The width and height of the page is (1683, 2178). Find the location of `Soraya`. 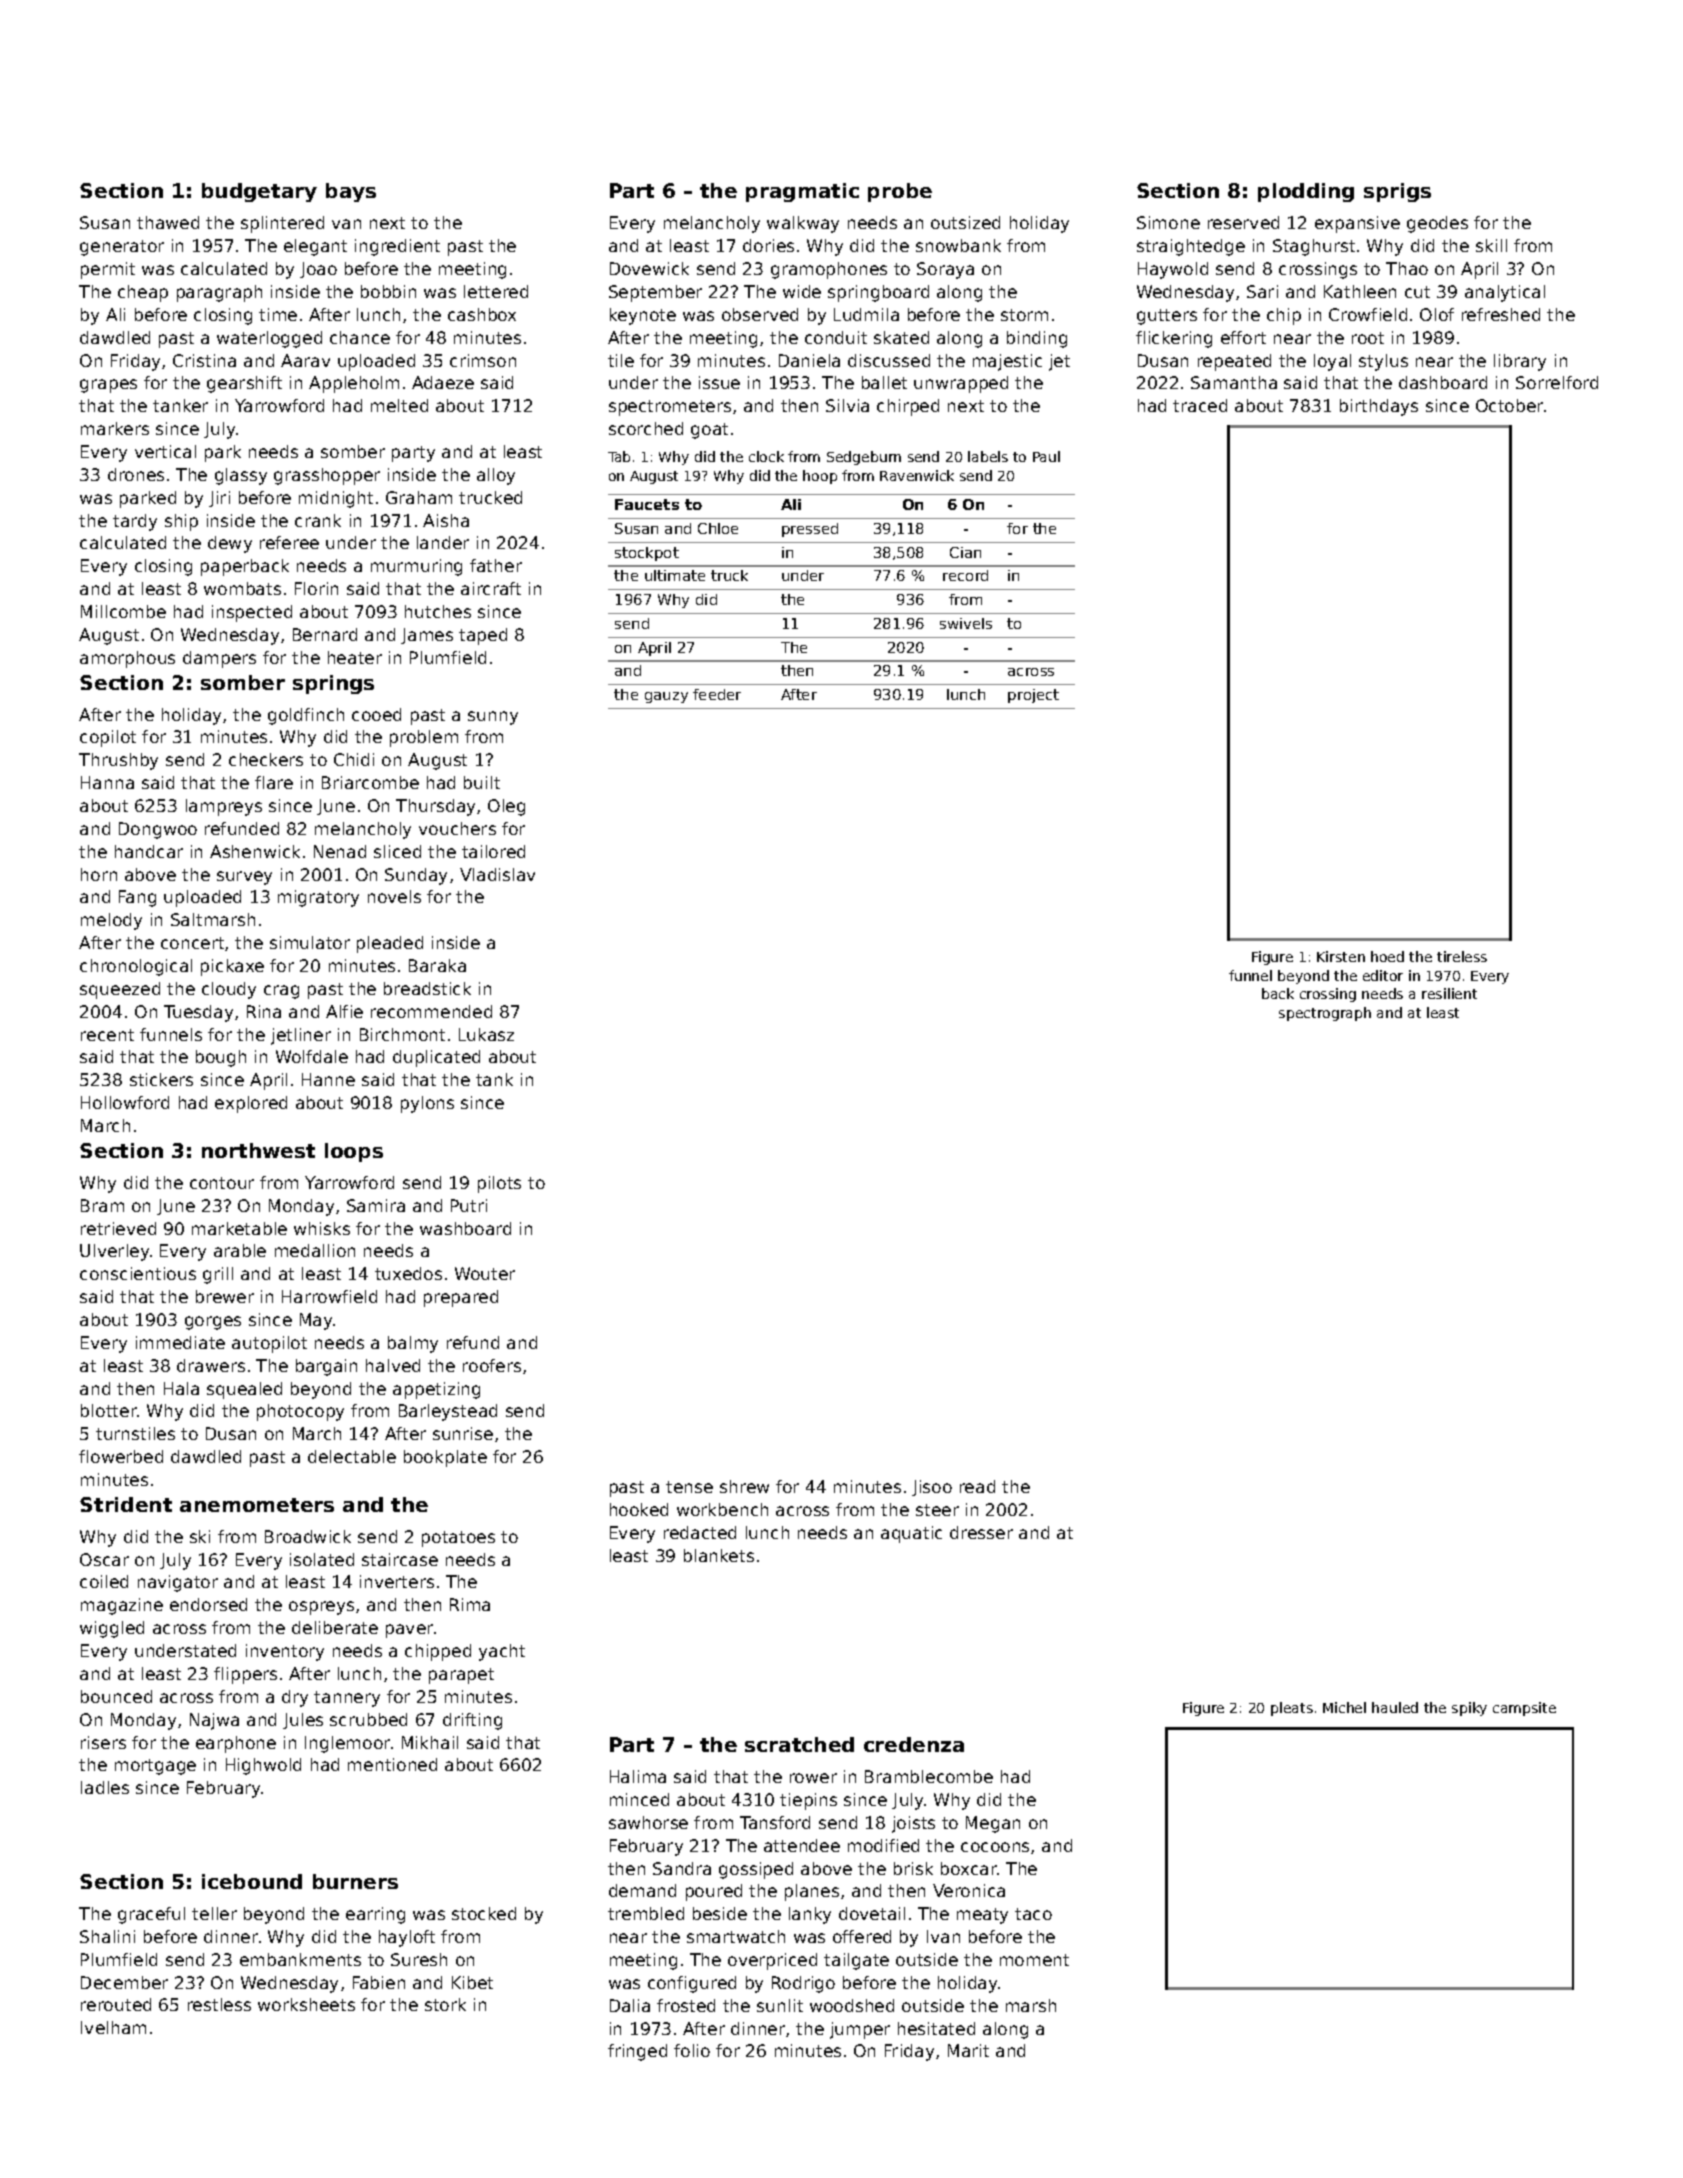

Soraya is located at coordinates (945, 270).
